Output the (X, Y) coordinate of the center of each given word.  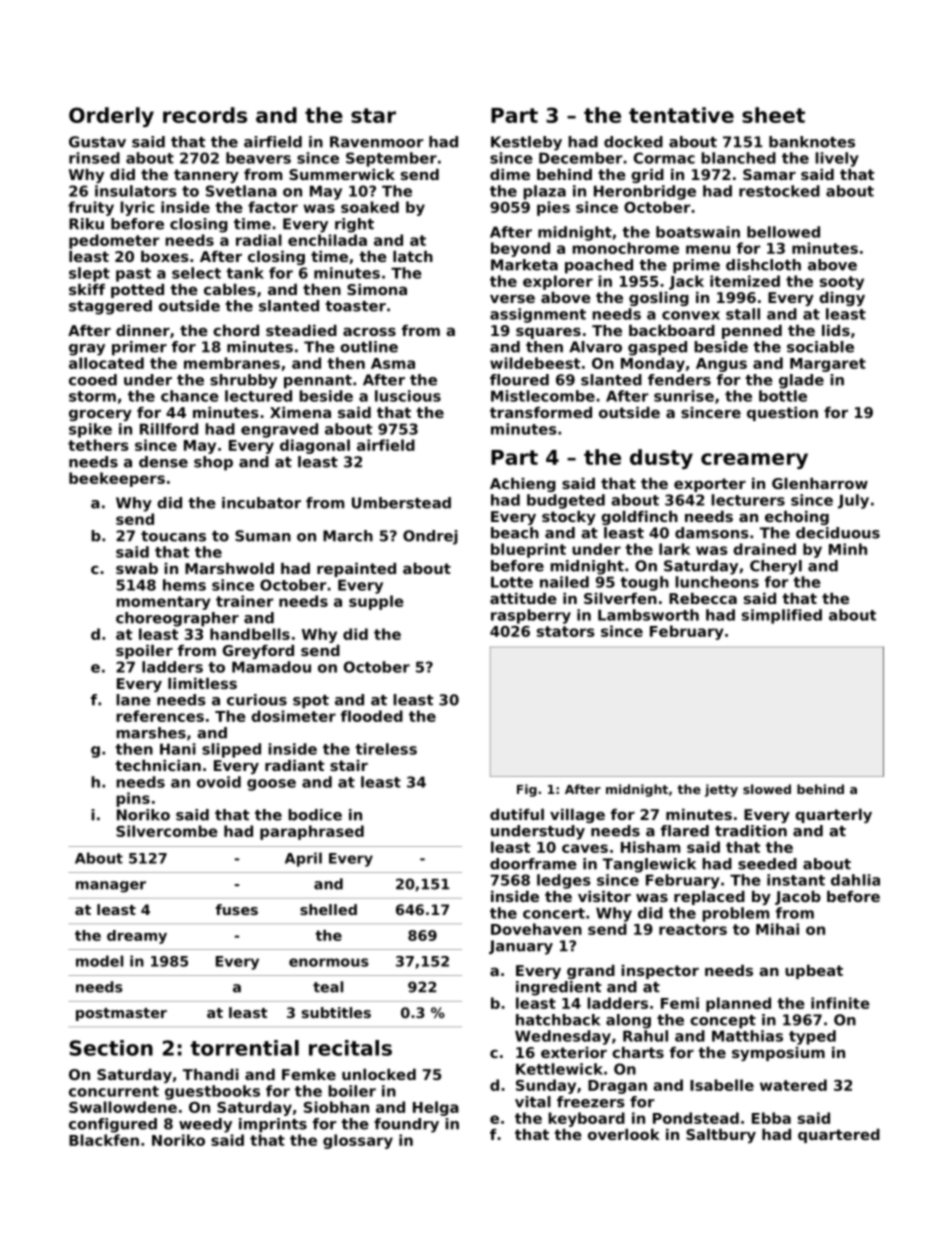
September (391, 159)
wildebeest (535, 363)
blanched (738, 158)
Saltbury (721, 1136)
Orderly (111, 117)
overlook (624, 1134)
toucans (173, 536)
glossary (358, 1141)
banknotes (812, 142)
